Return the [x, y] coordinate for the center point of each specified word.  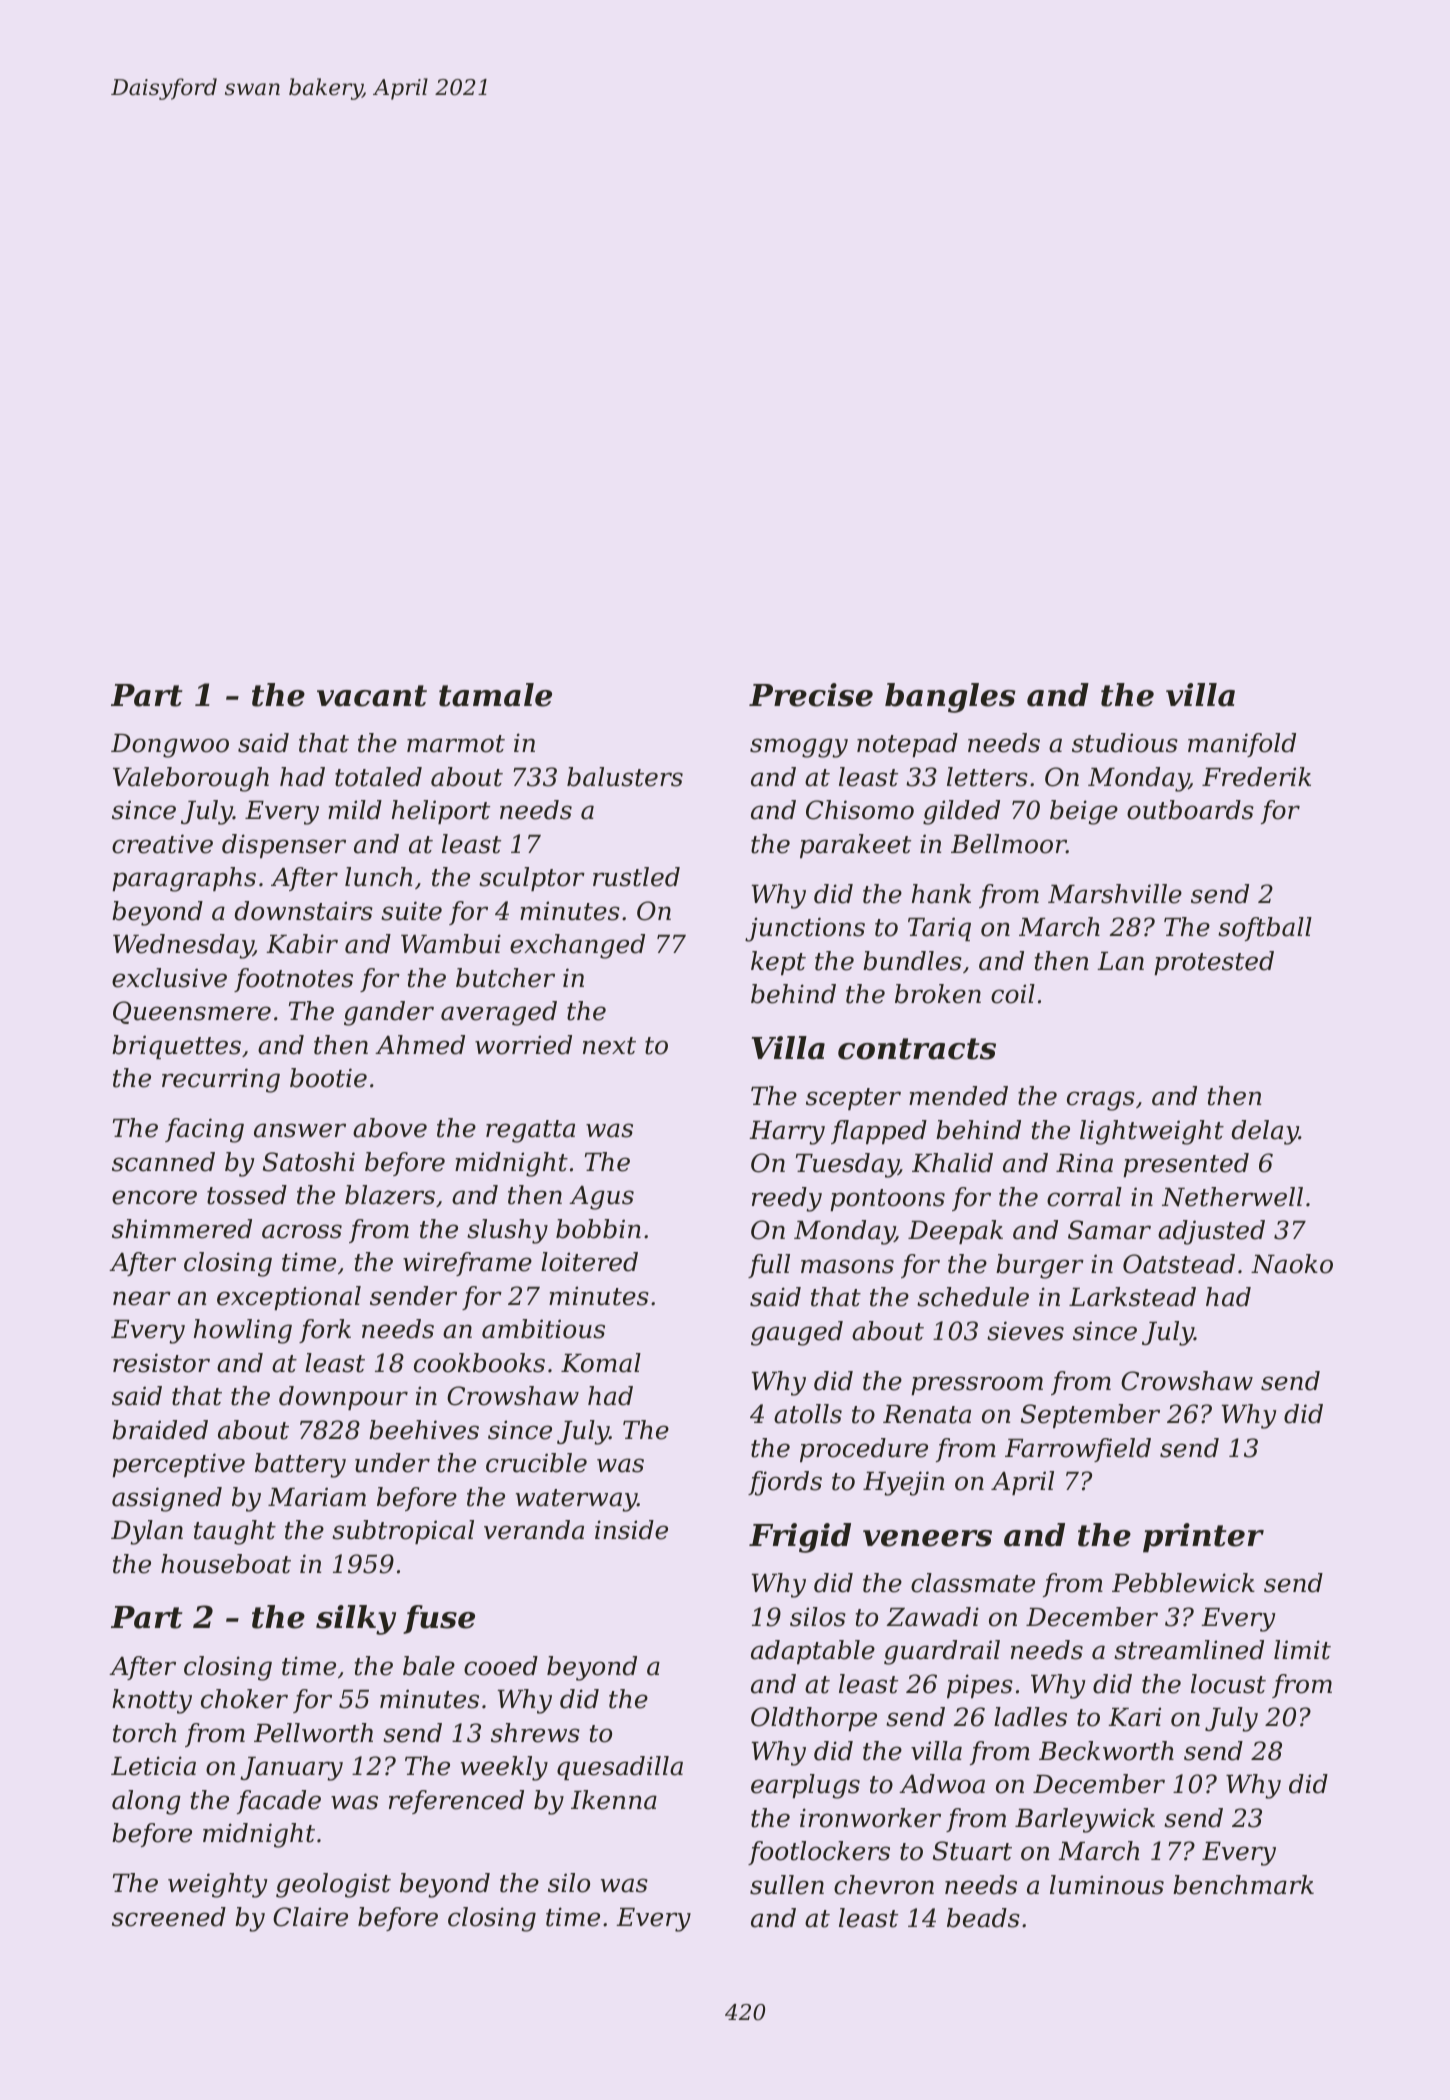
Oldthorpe [814, 1719]
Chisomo [860, 810]
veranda [534, 1530]
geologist [333, 1885]
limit [1302, 1650]
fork [325, 1331]
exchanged [577, 946]
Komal [601, 1363]
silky [356, 1620]
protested [1214, 963]
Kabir [302, 944]
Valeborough [191, 779]
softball [1265, 929]
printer [1203, 1538]
